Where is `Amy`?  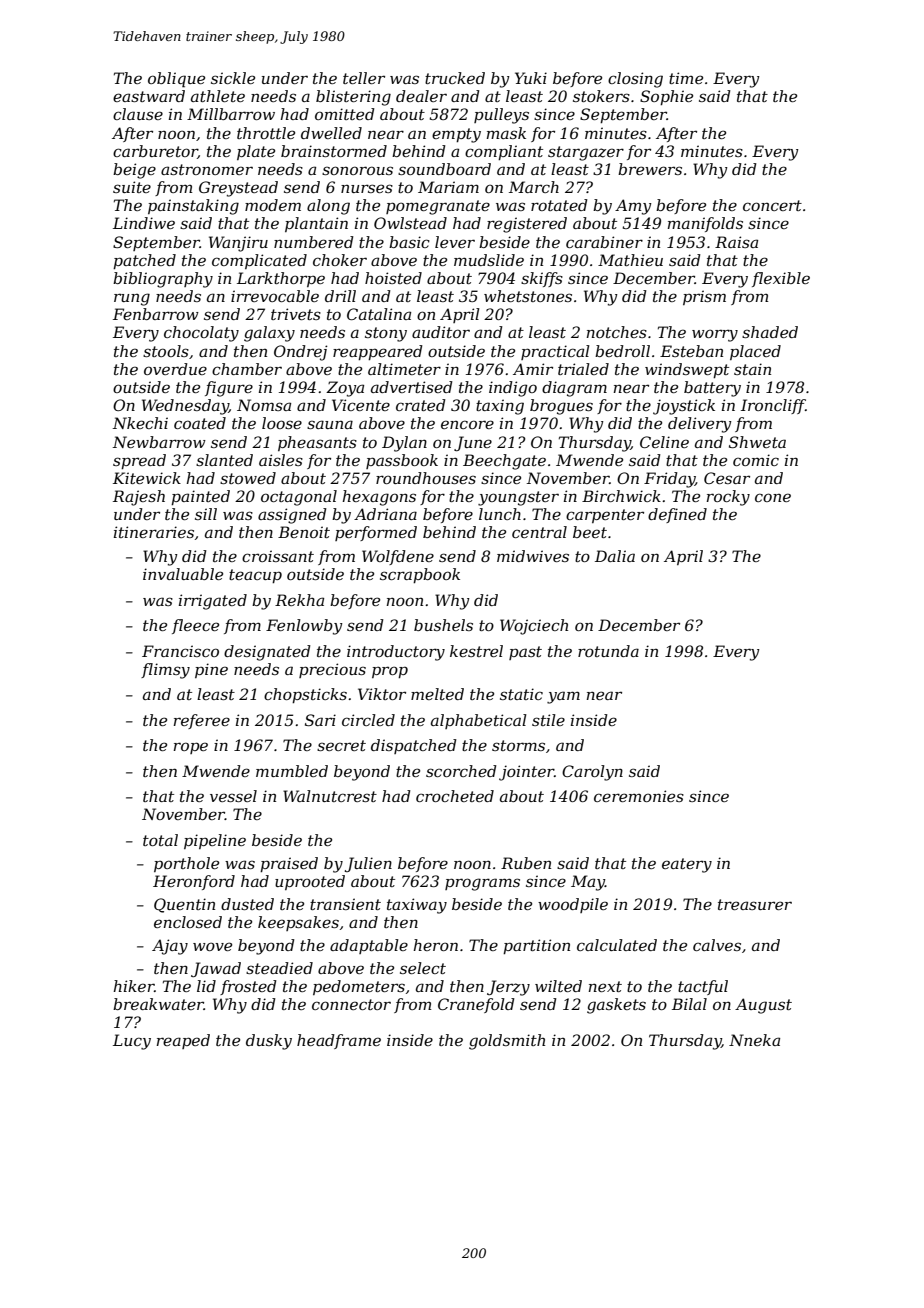 Amy is located at coordinates (633, 207).
